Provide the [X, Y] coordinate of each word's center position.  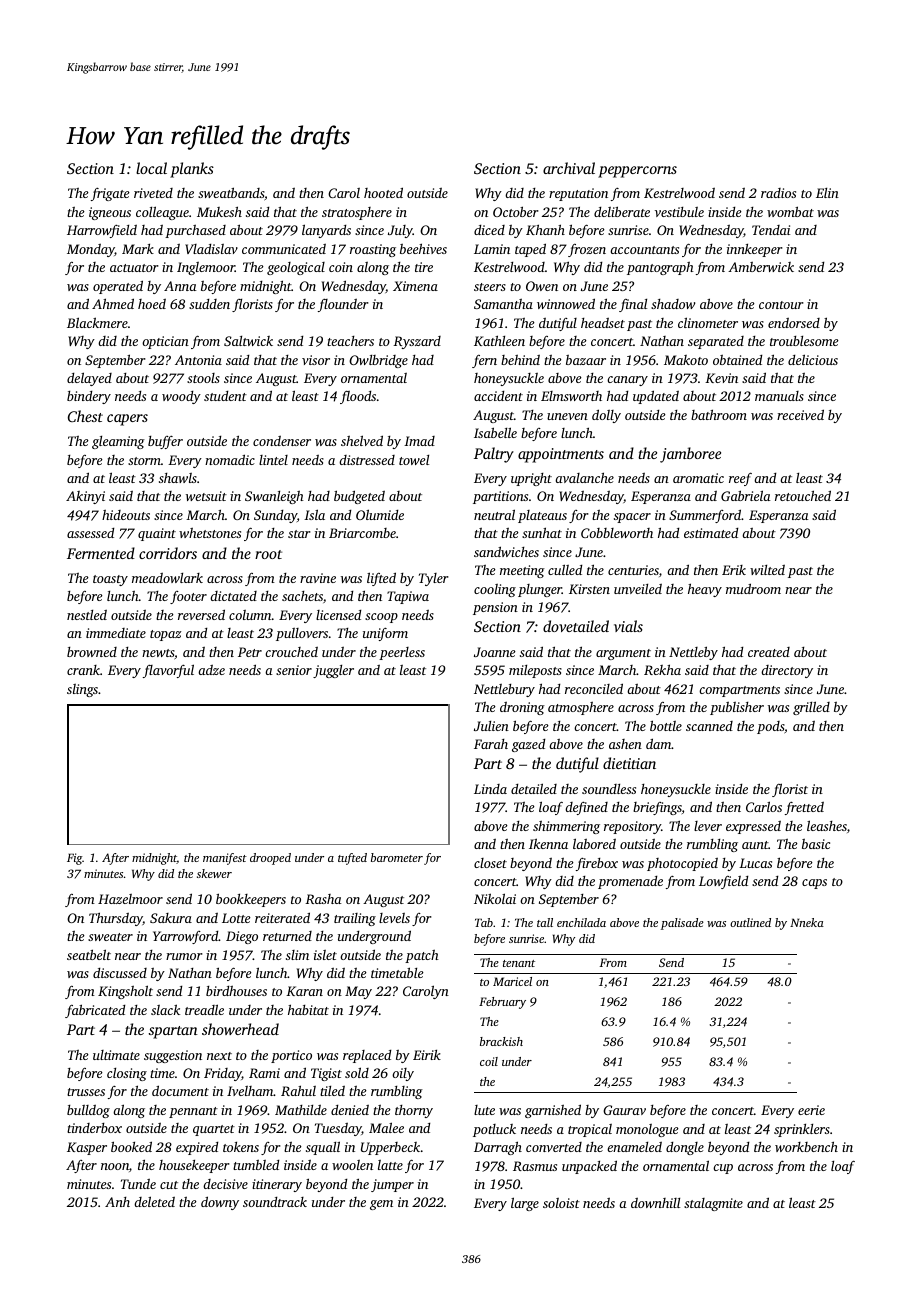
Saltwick [248, 341]
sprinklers [802, 1130]
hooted [383, 192]
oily [403, 1074]
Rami [264, 1073]
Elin [827, 193]
